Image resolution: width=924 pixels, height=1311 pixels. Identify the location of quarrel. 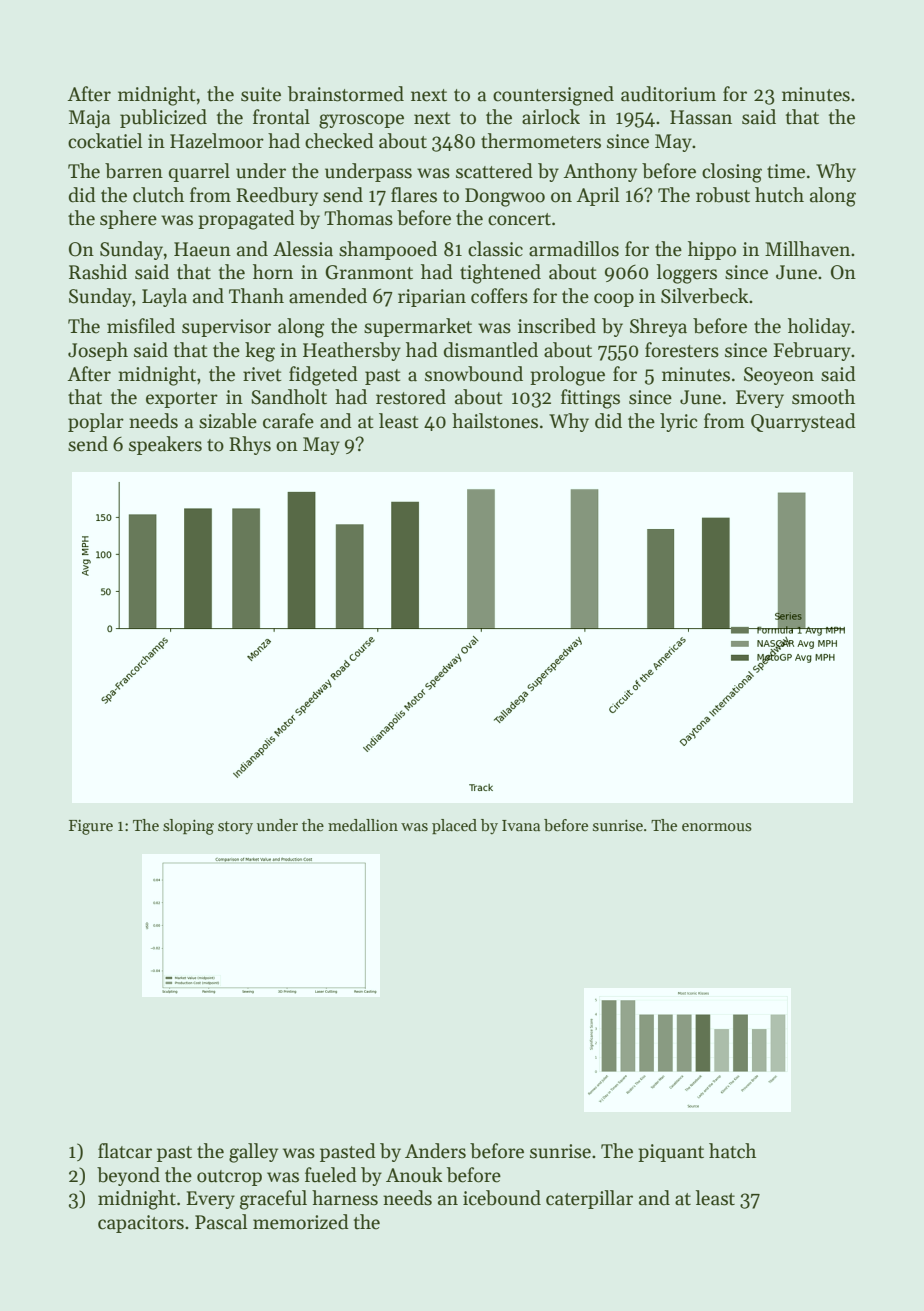
(199, 172).
